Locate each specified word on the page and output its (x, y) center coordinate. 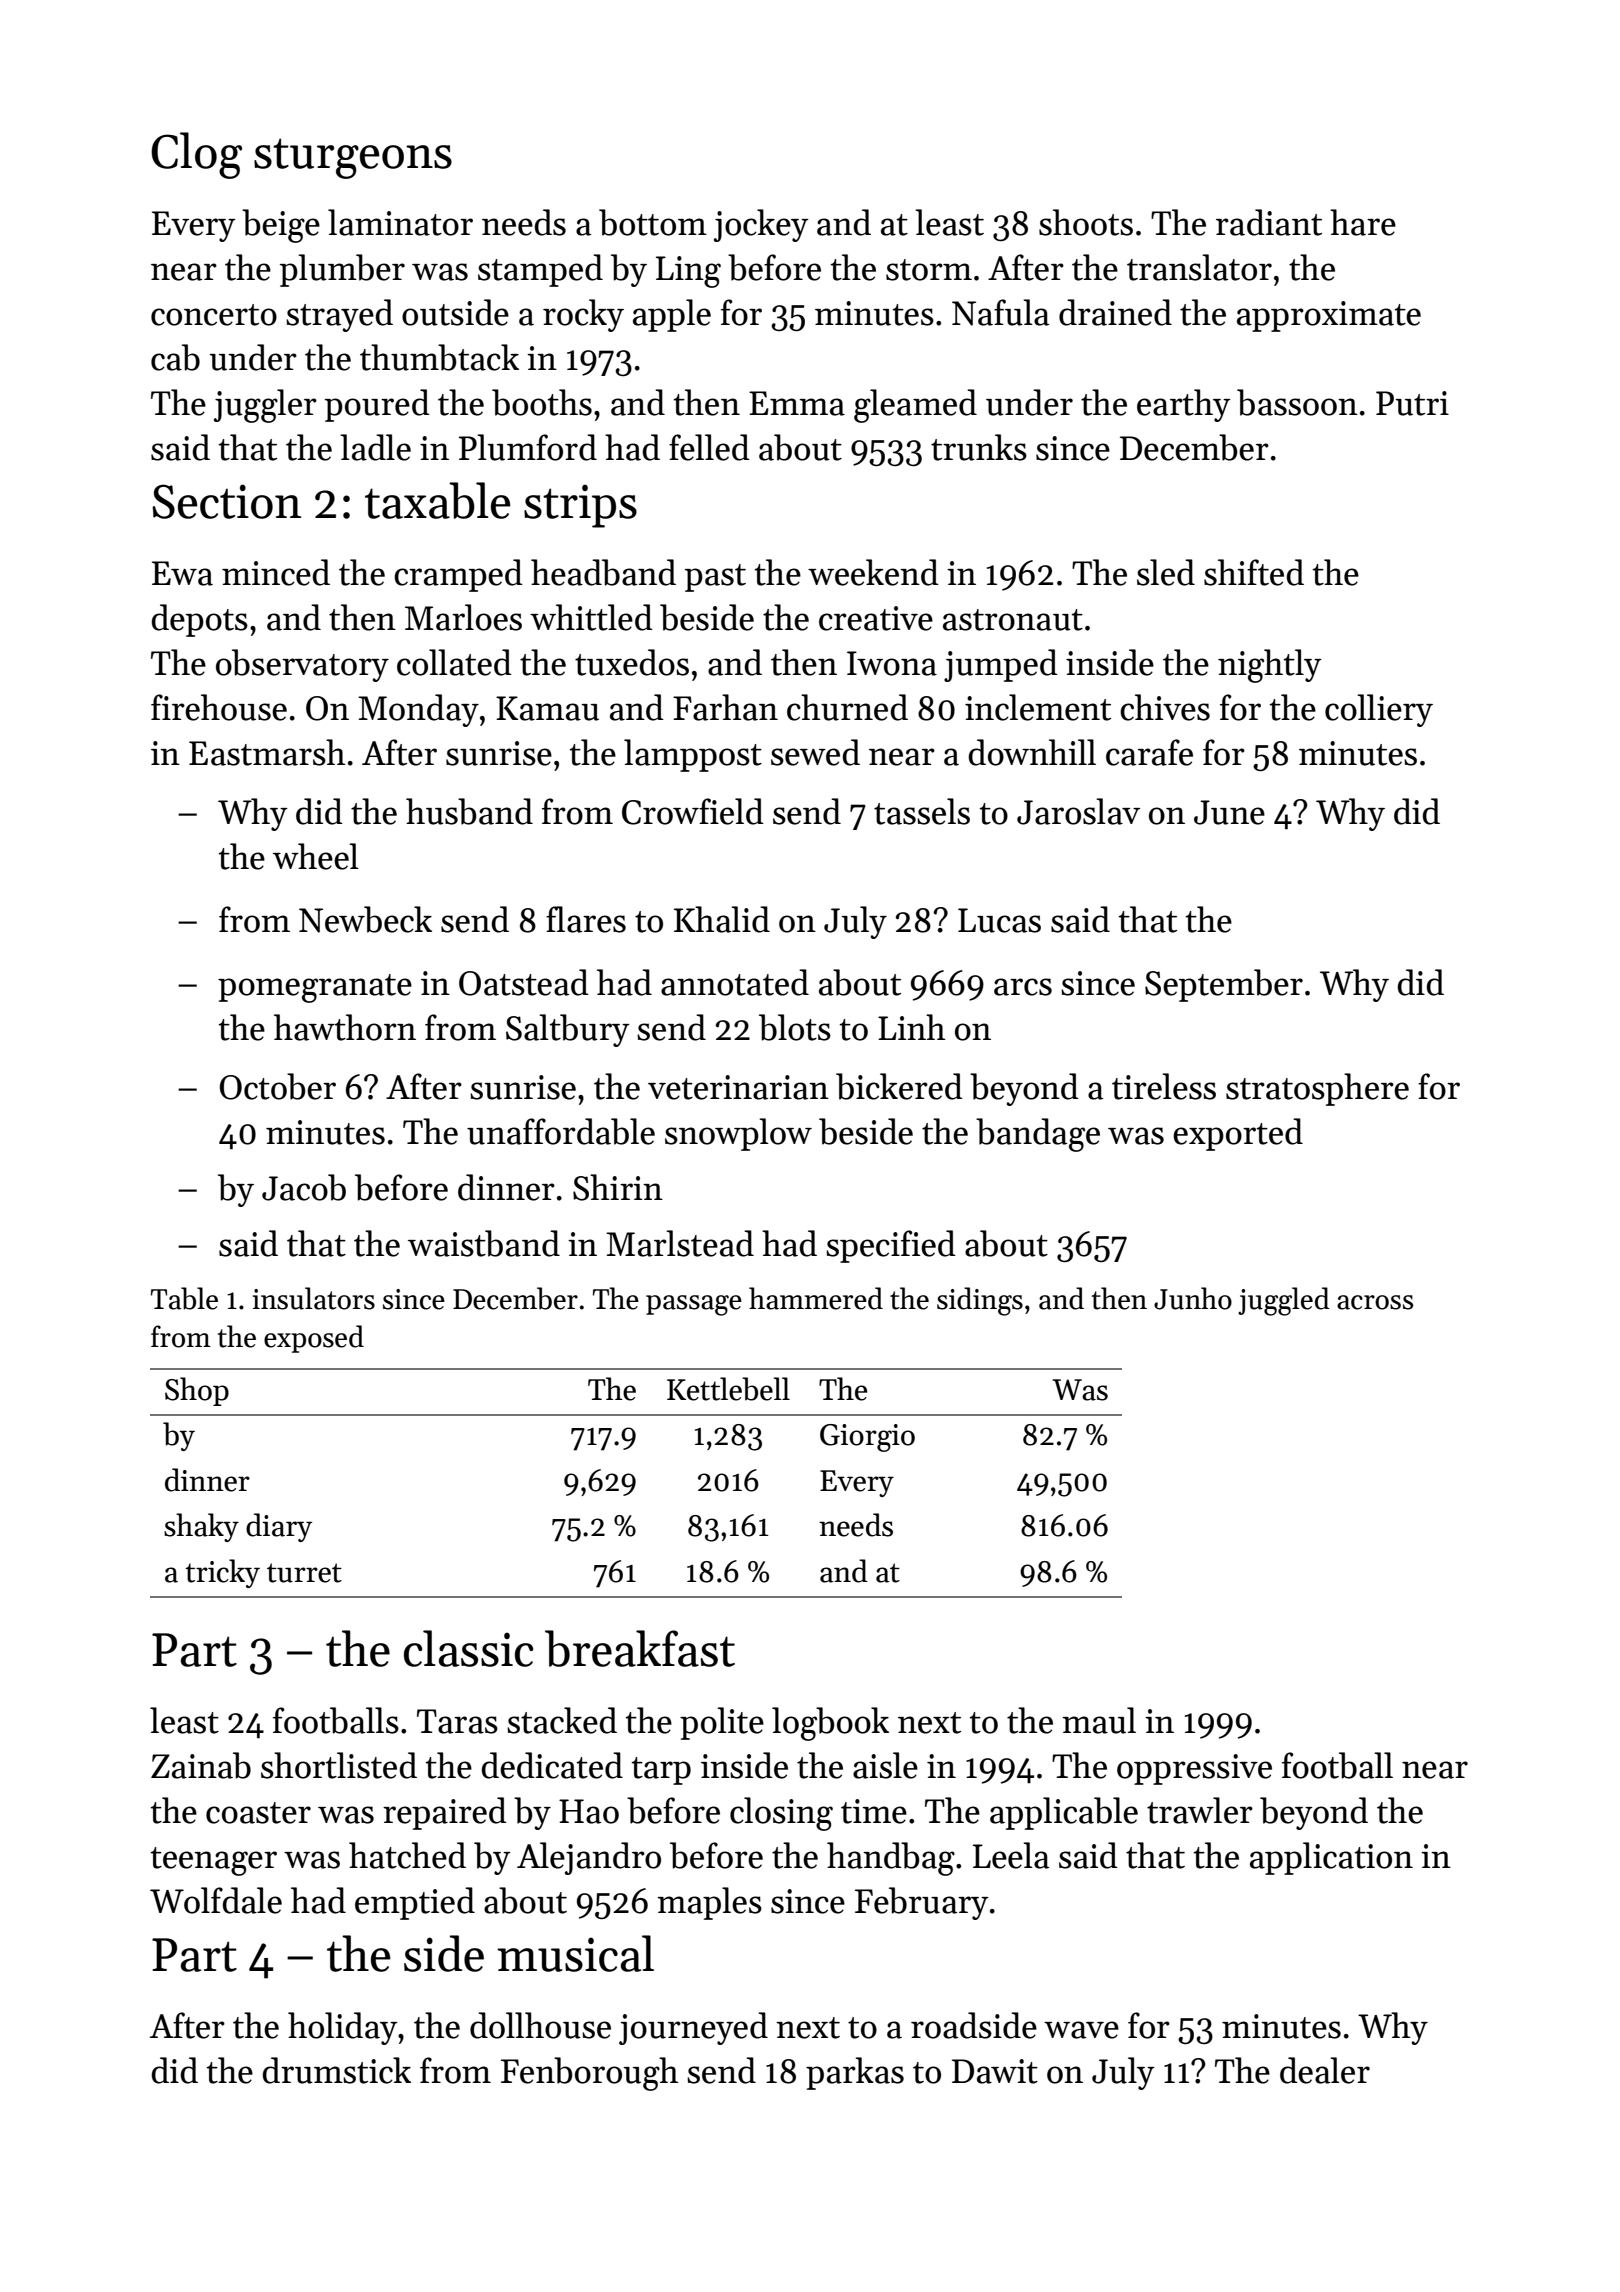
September (1224, 985)
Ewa (182, 573)
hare (1363, 222)
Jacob (304, 1187)
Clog (196, 155)
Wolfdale (216, 1900)
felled (709, 447)
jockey (761, 225)
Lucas (999, 920)
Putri (1412, 403)
